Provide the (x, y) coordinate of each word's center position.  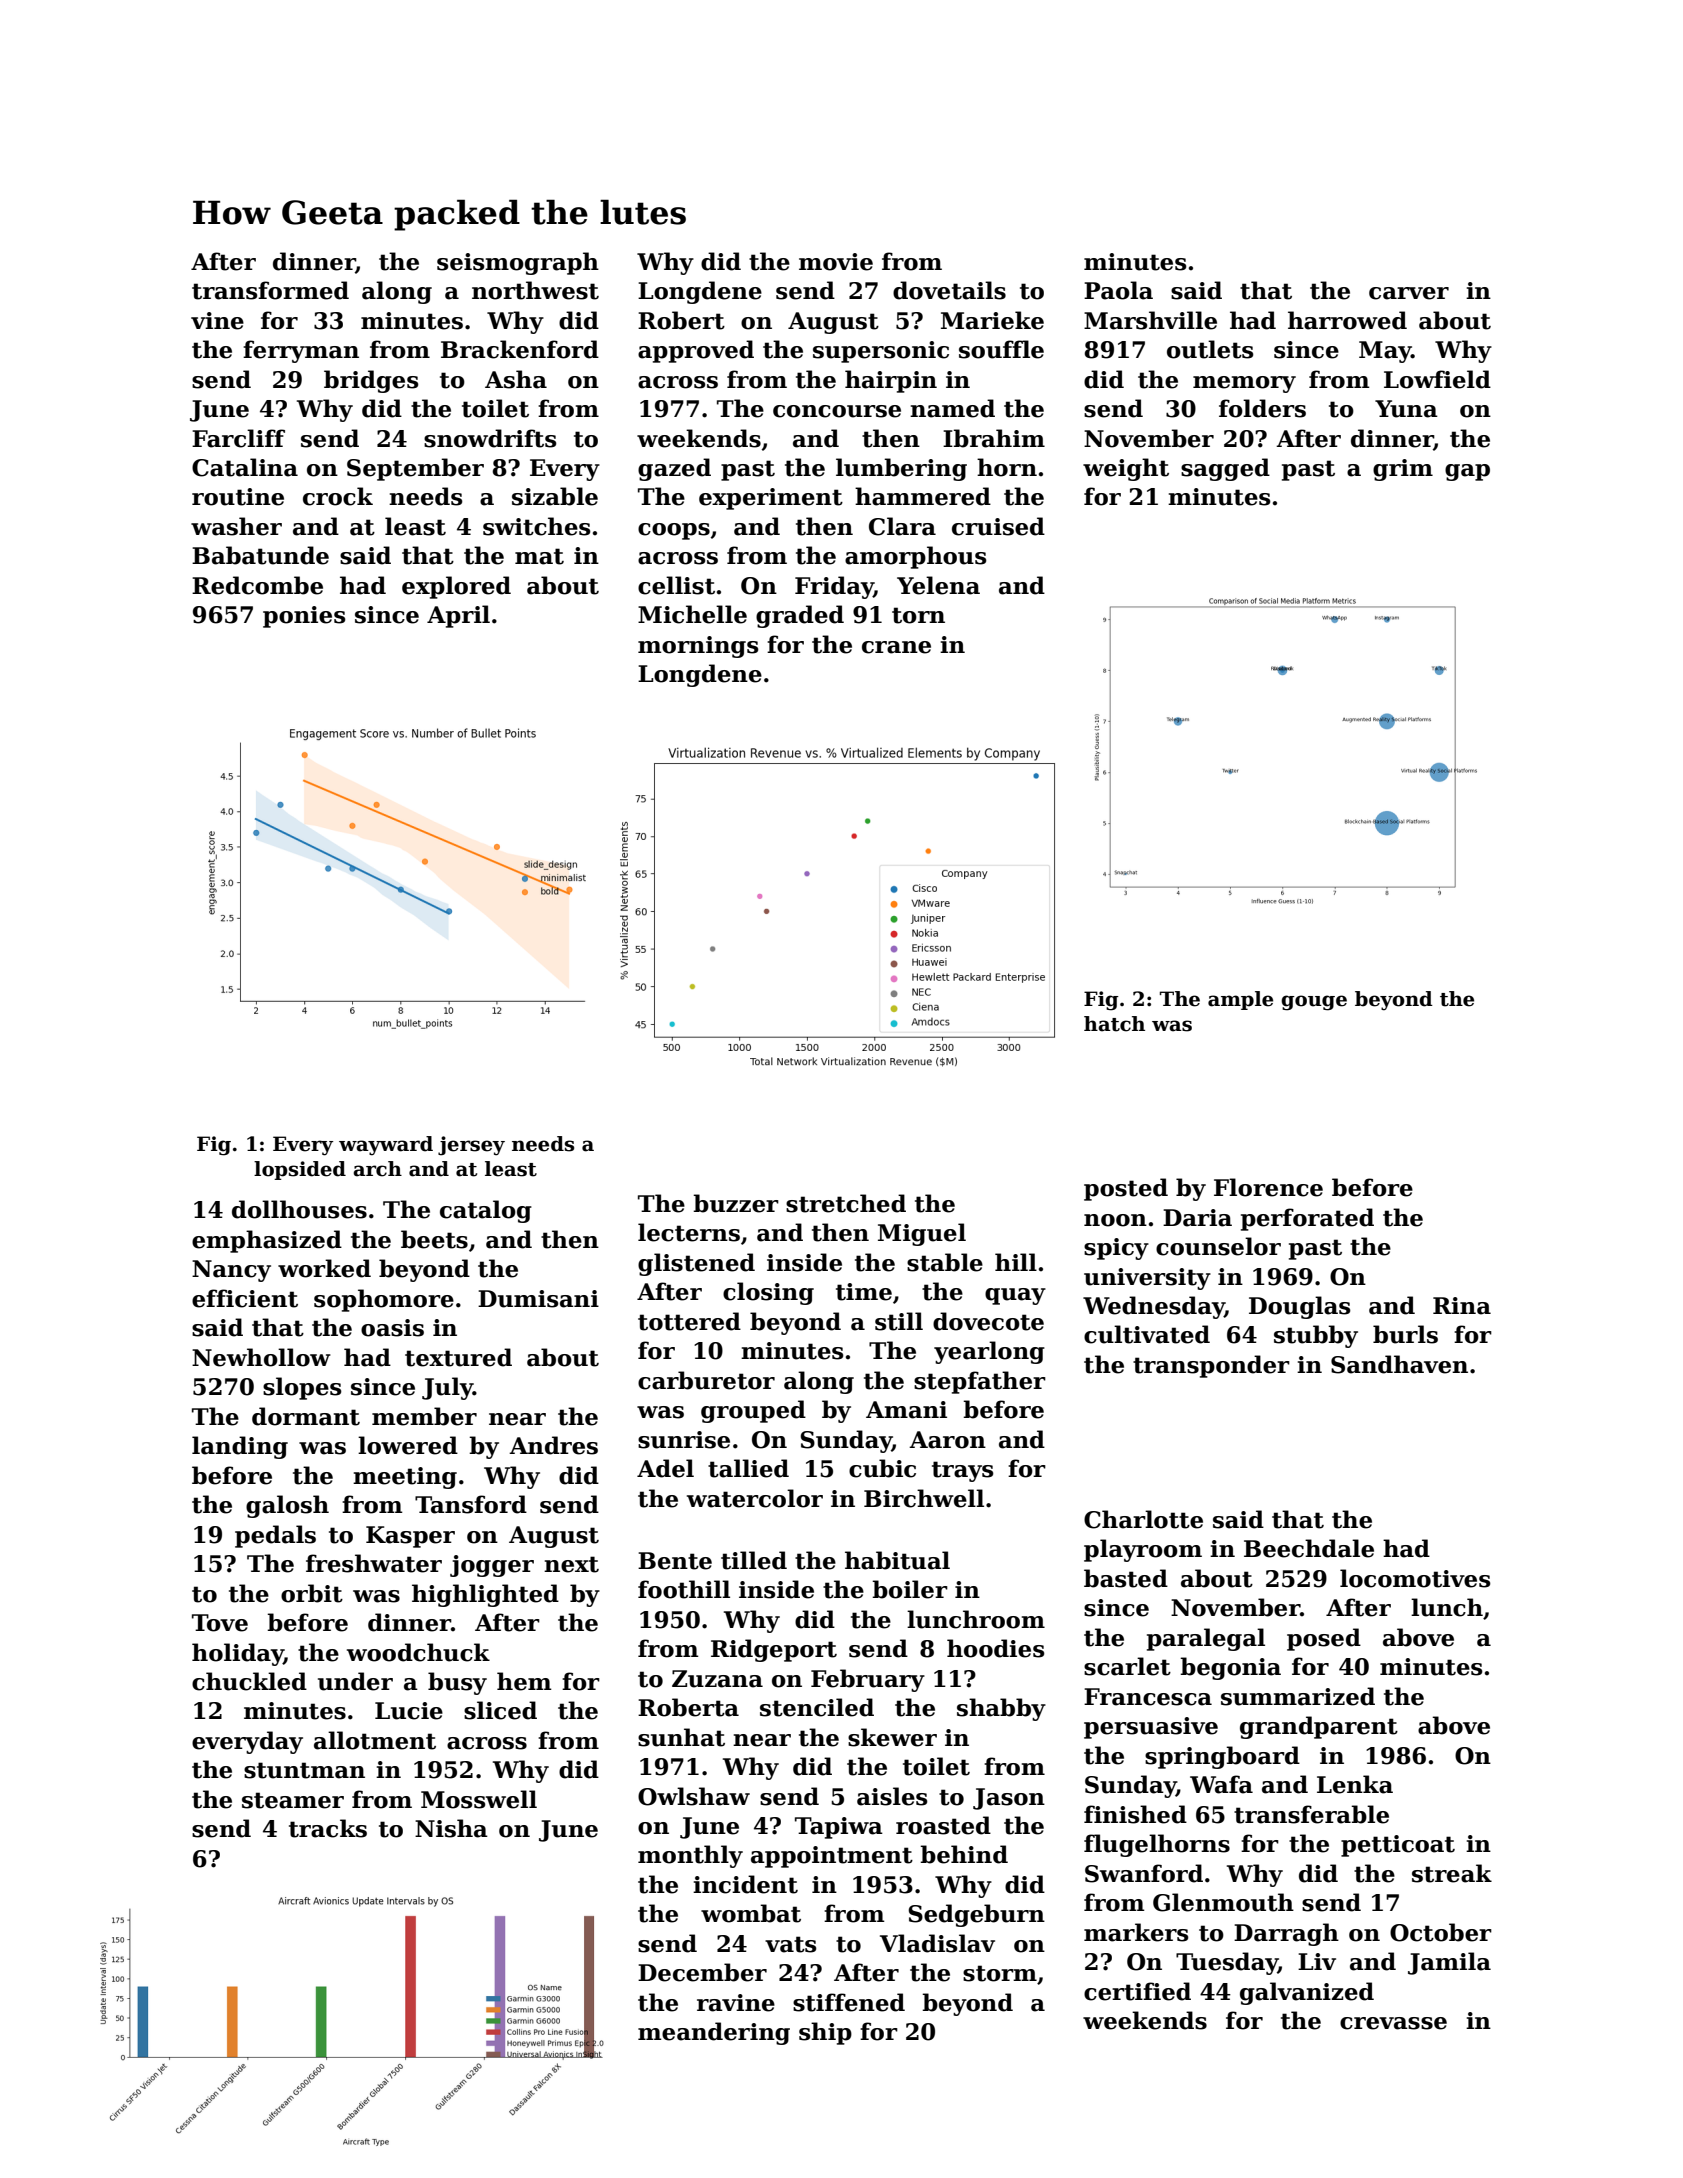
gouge (1314, 1003)
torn (918, 615)
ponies (304, 617)
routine (238, 497)
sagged (1225, 469)
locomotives (1415, 1578)
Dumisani (538, 1299)
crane (896, 647)
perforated (1307, 1219)
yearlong (989, 1352)
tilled (754, 1560)
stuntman (304, 1770)
